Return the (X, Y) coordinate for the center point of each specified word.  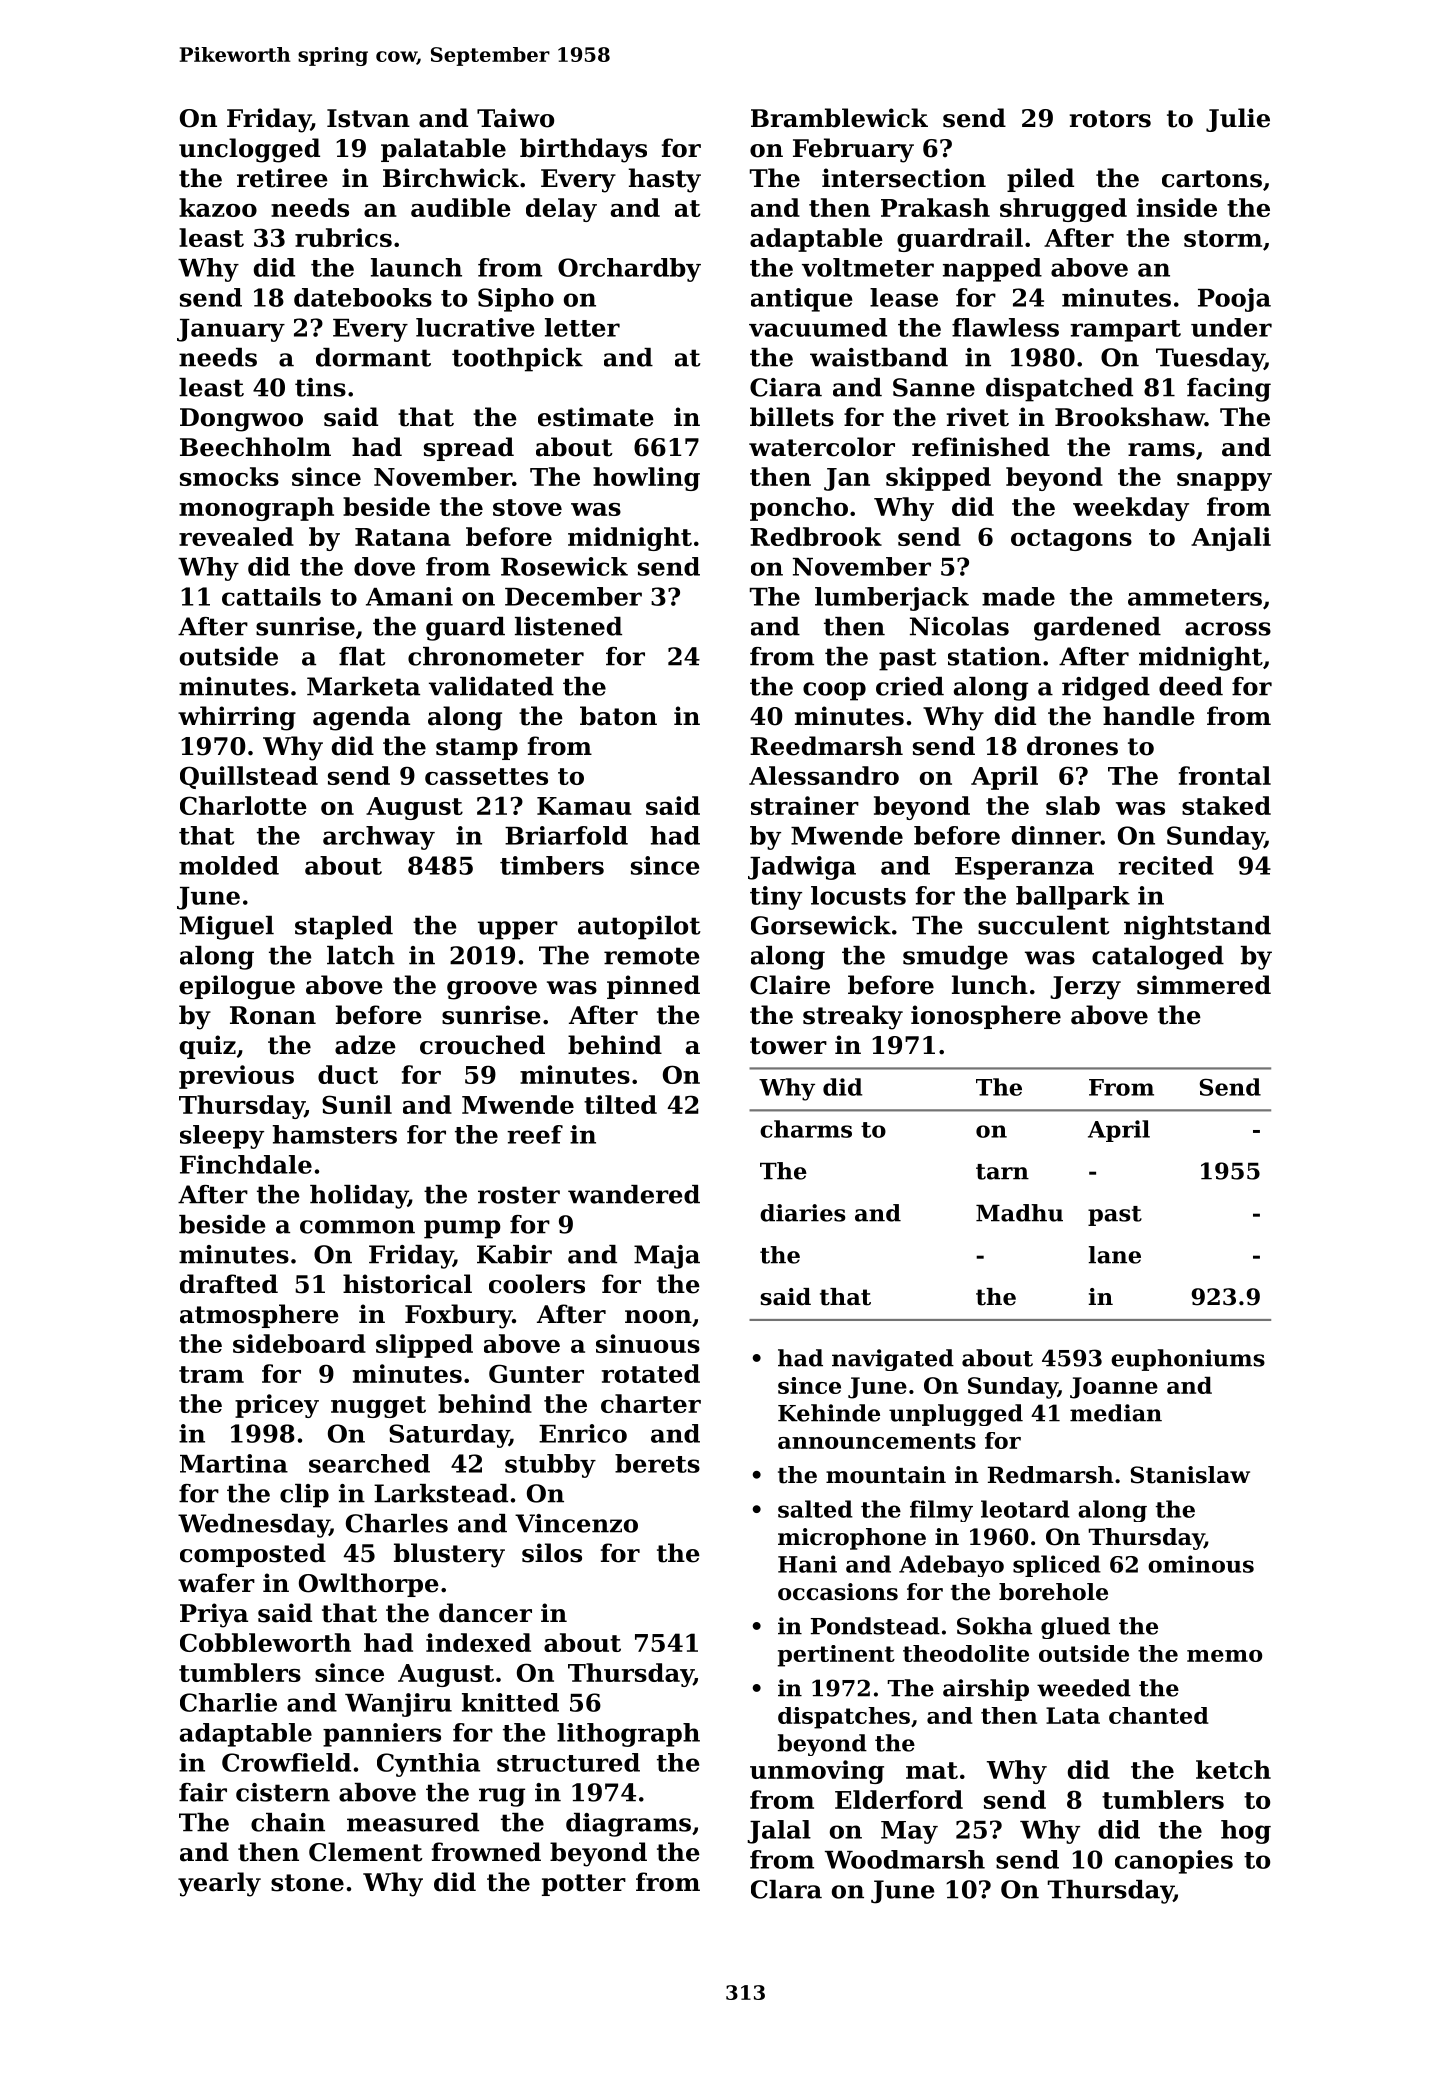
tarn (1002, 1172)
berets (657, 1463)
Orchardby (629, 270)
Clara (786, 1889)
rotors (1110, 119)
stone (307, 1883)
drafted (229, 1284)
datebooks (363, 297)
